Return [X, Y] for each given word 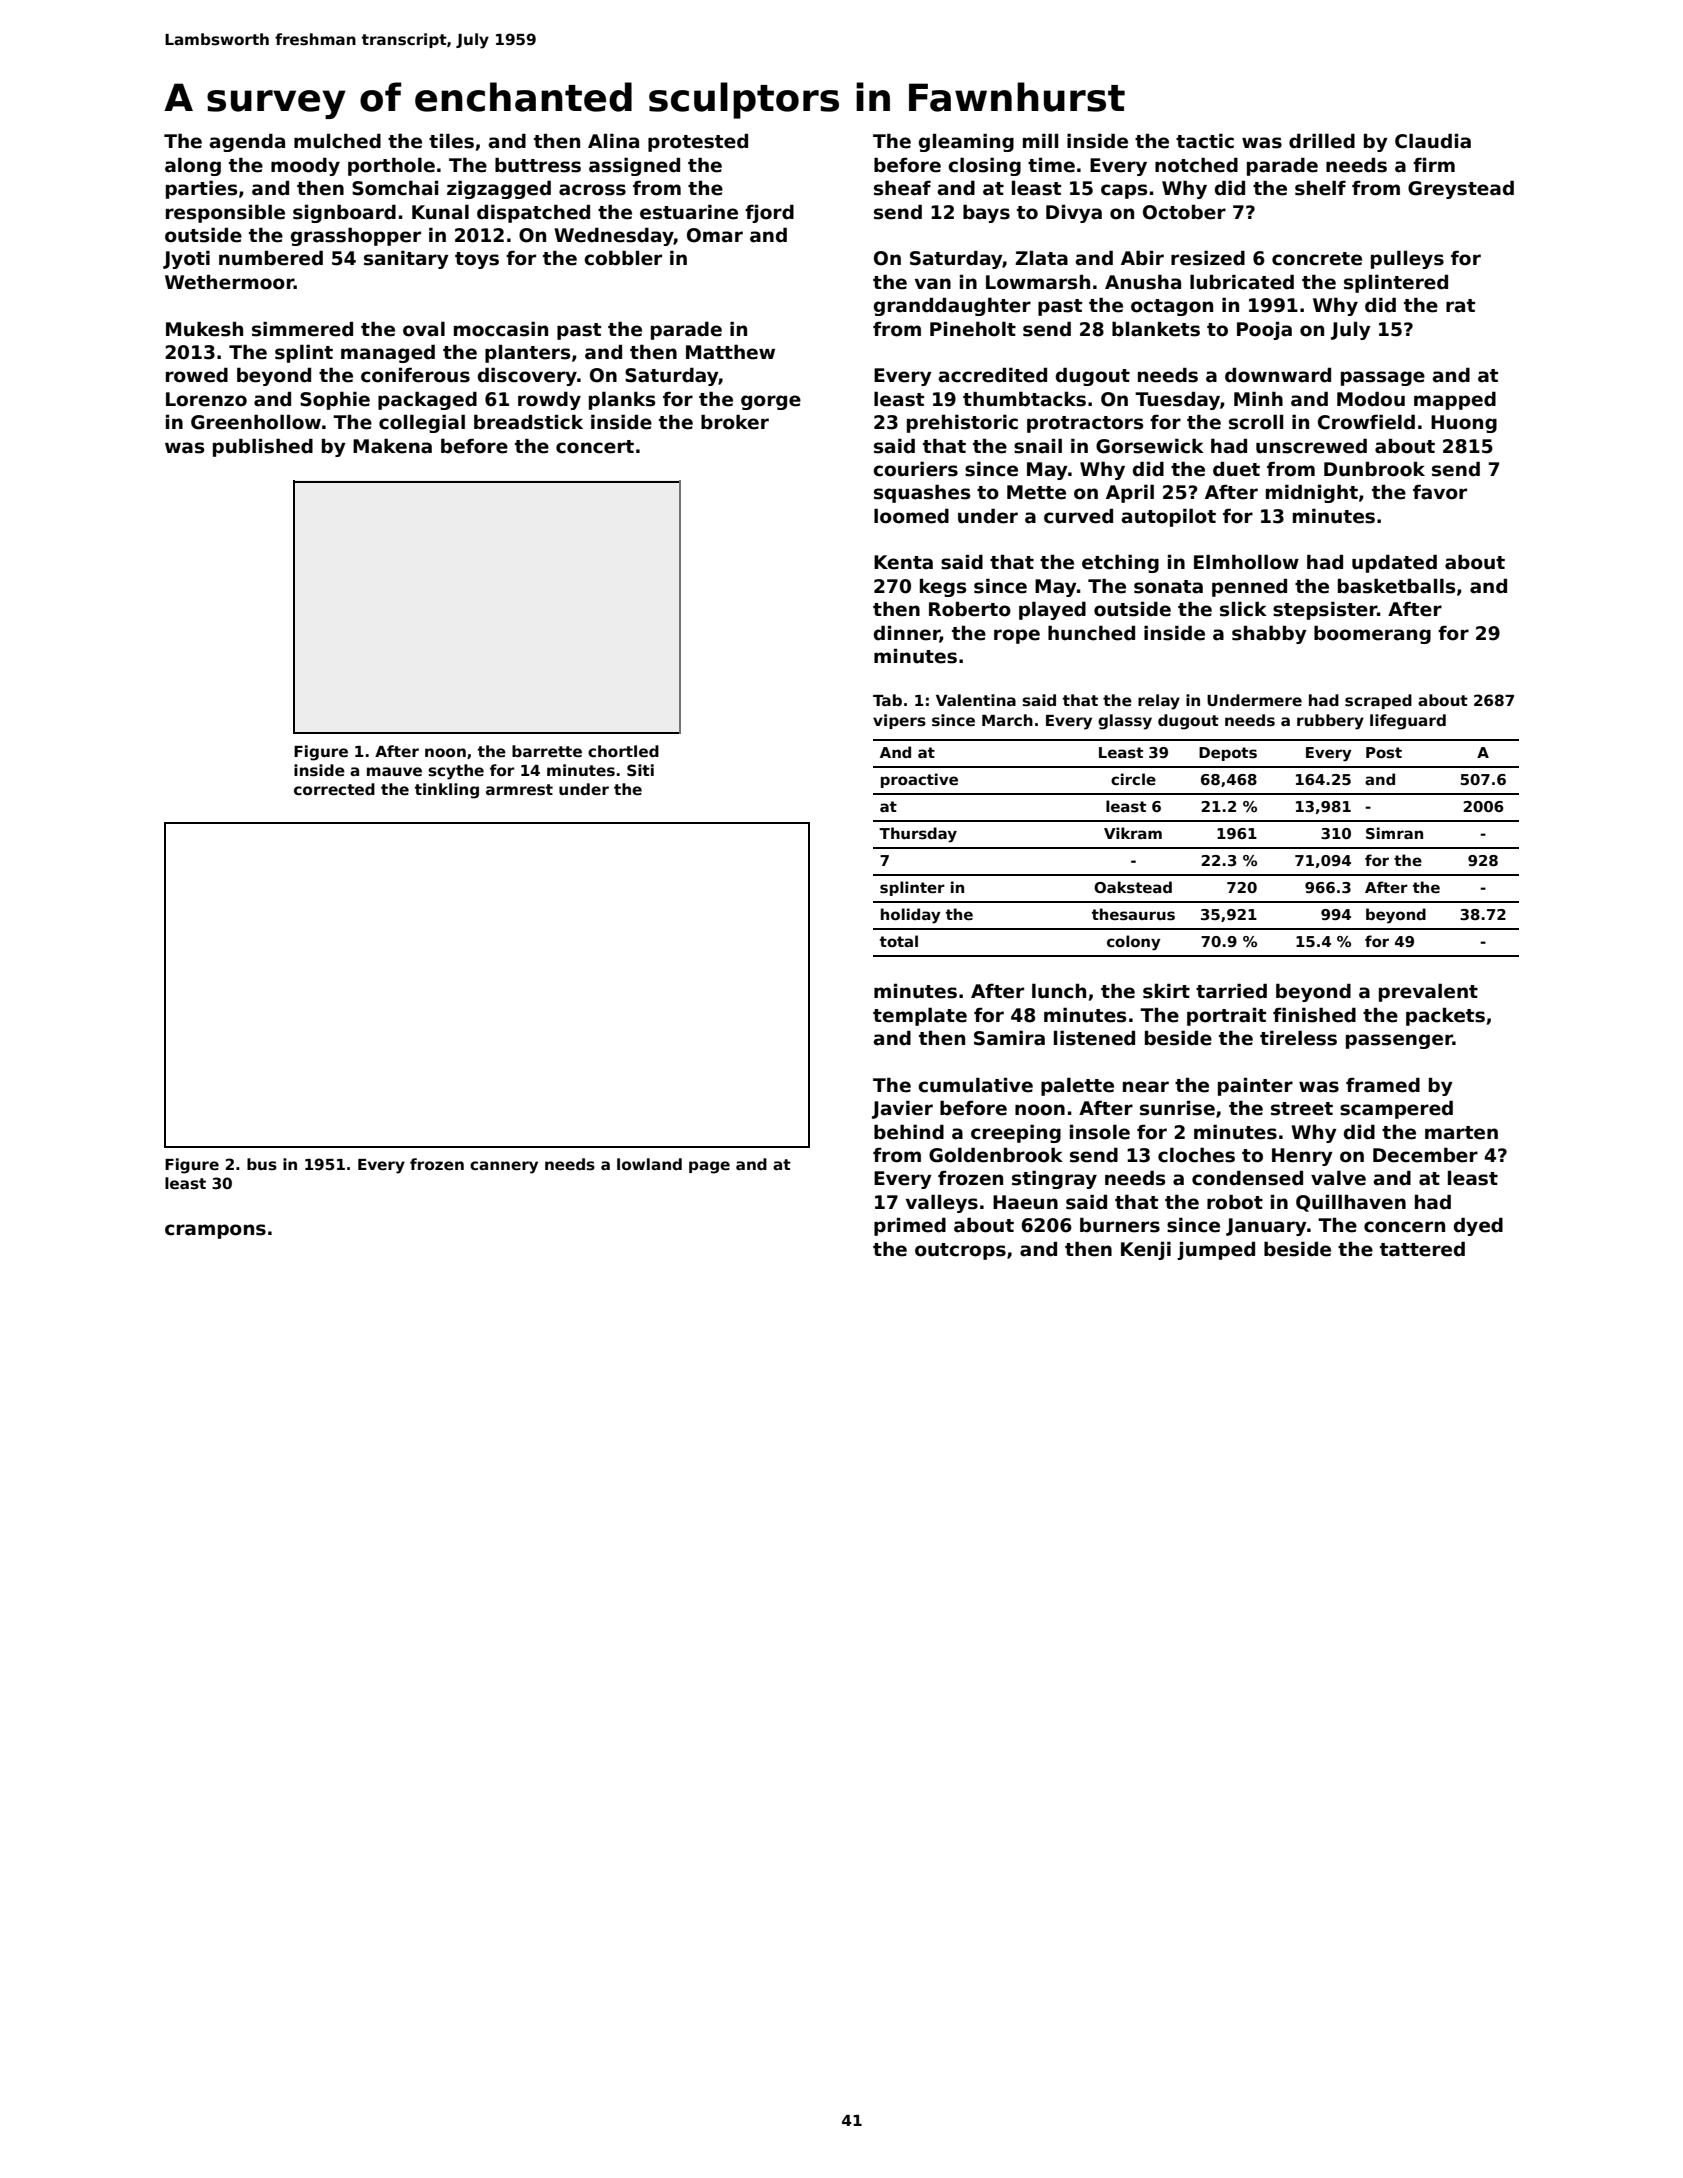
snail [1038, 446]
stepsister [1325, 610]
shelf [1320, 188]
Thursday [918, 835]
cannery [504, 1167]
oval [424, 329]
